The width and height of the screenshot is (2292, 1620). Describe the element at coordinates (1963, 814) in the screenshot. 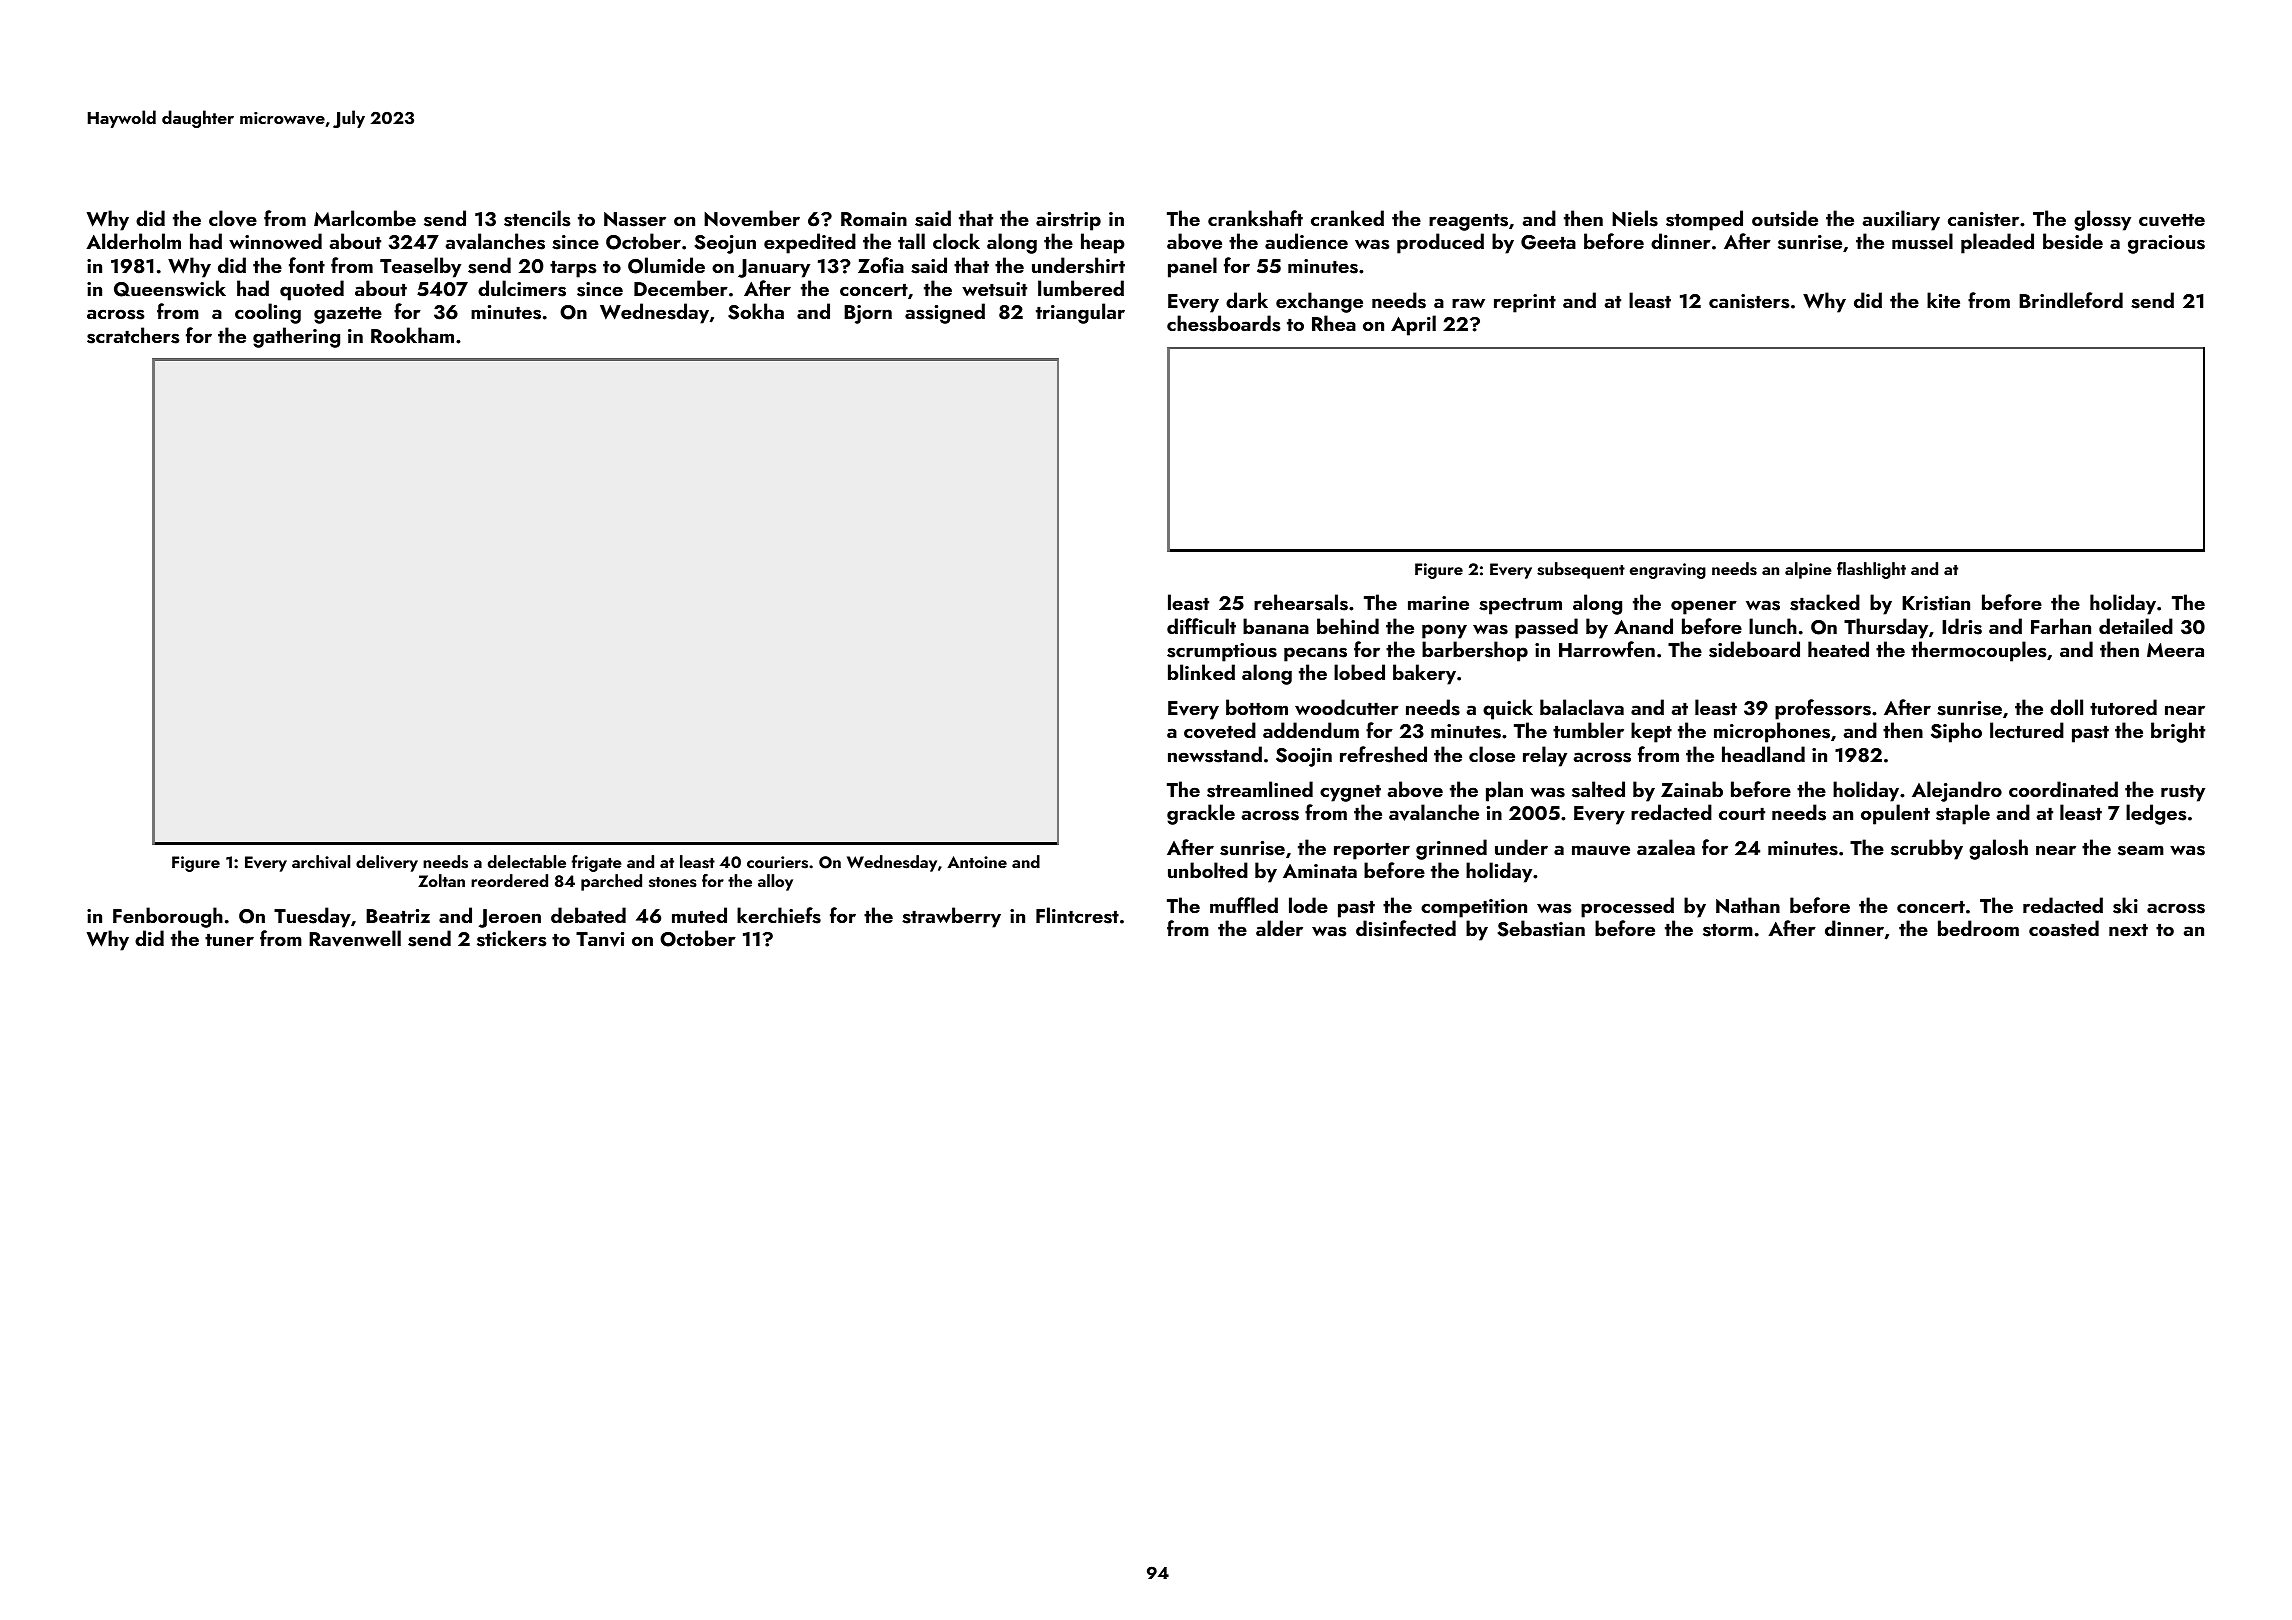

I see `staple` at that location.
